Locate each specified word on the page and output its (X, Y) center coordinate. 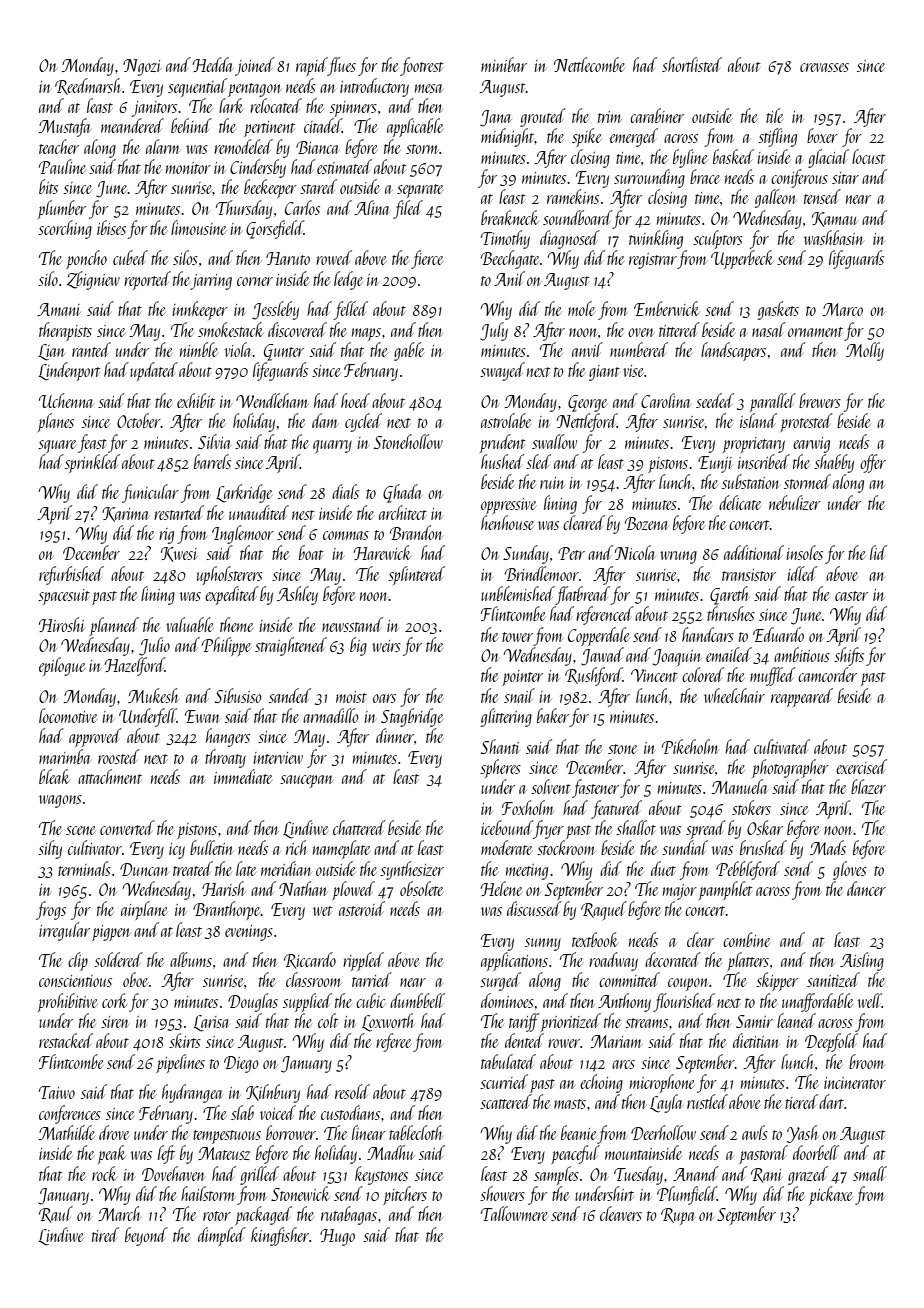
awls (755, 1132)
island (758, 420)
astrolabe (506, 420)
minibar (504, 64)
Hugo (337, 1237)
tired (105, 1234)
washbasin (834, 237)
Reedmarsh (88, 86)
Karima (125, 514)
